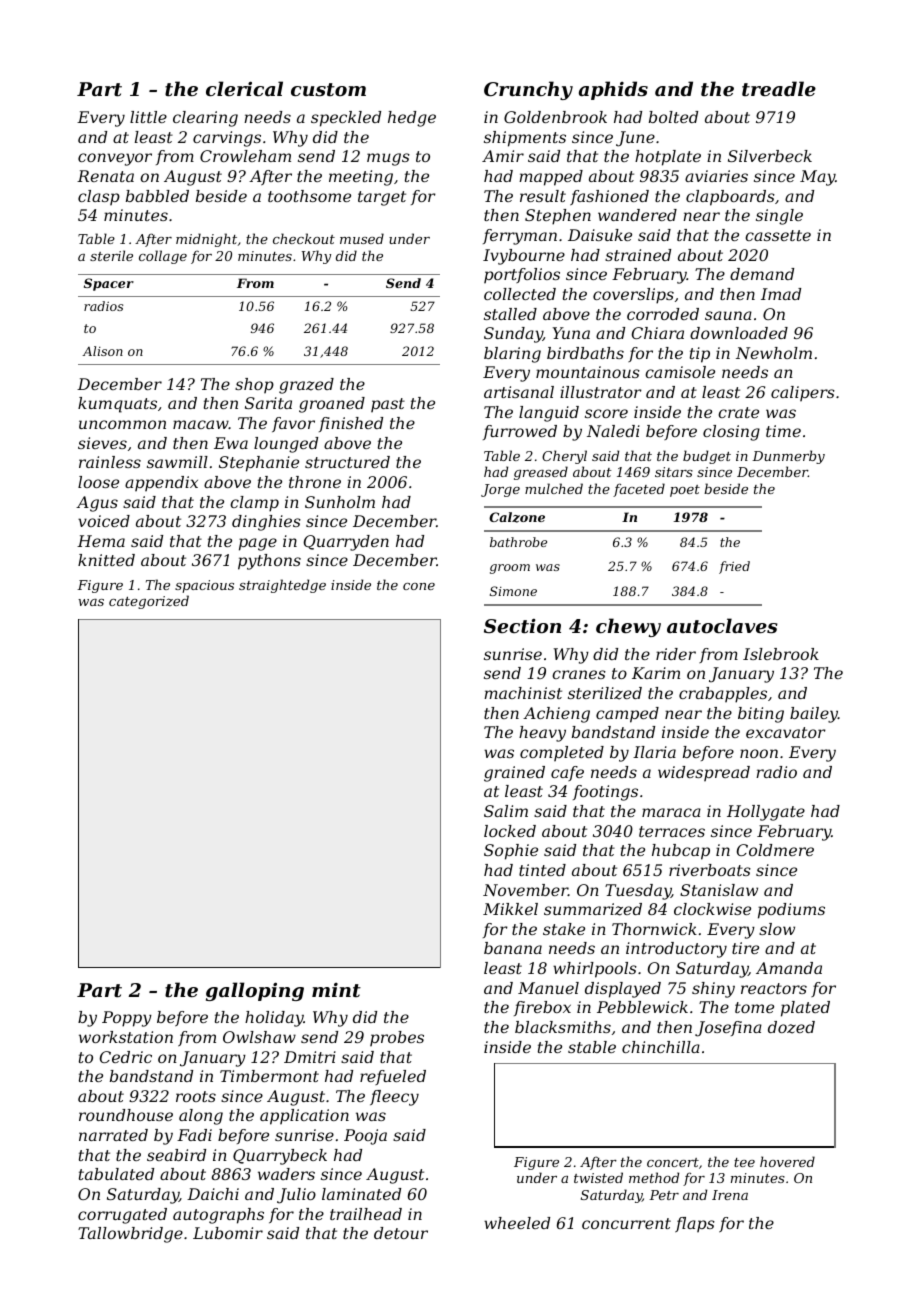 The height and width of the page is (1311, 924). I want to click on straightedge, so click(282, 586).
